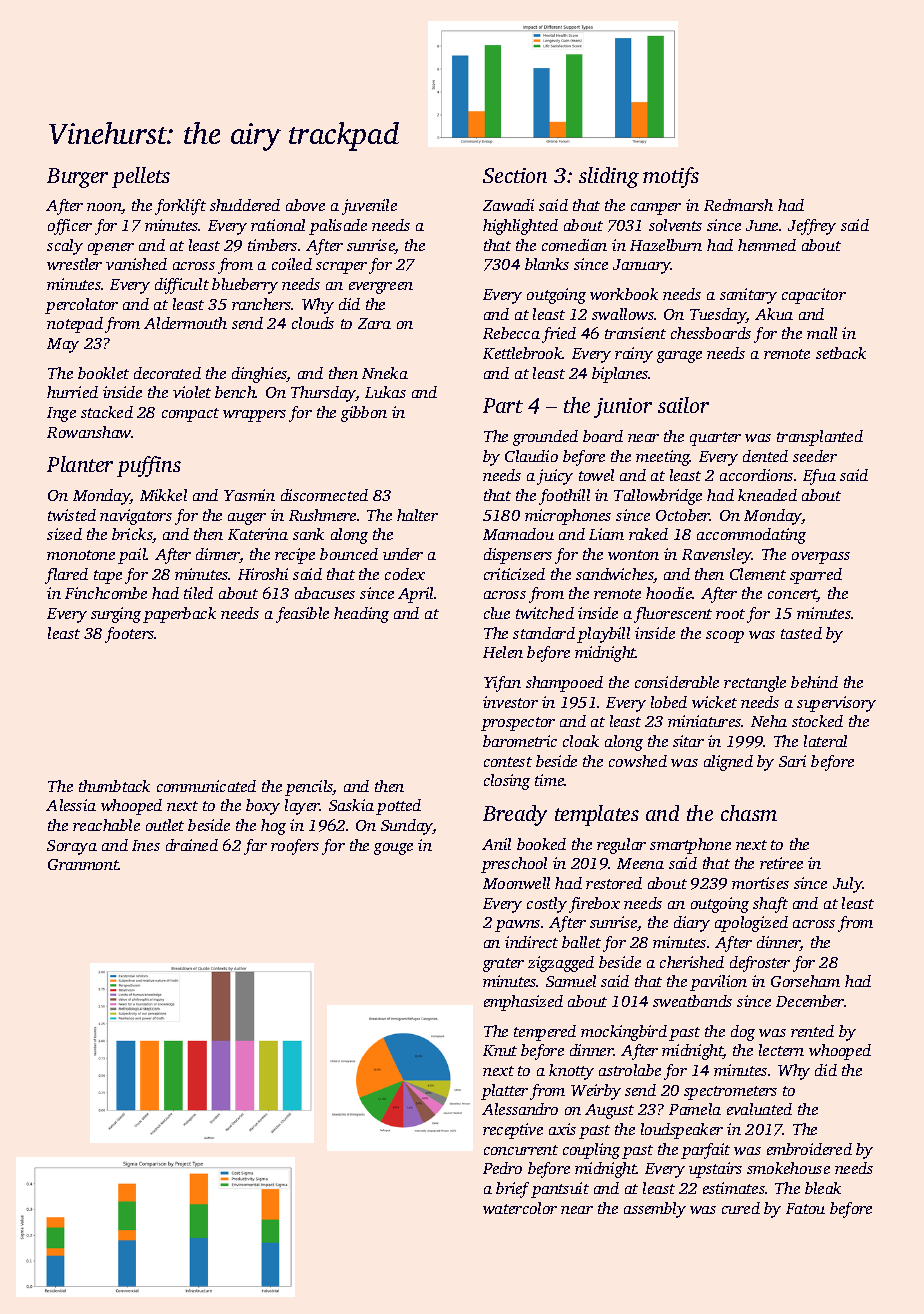 This screenshot has width=924, height=1314. What do you see at coordinates (500, 1050) in the screenshot?
I see `Knut` at bounding box center [500, 1050].
